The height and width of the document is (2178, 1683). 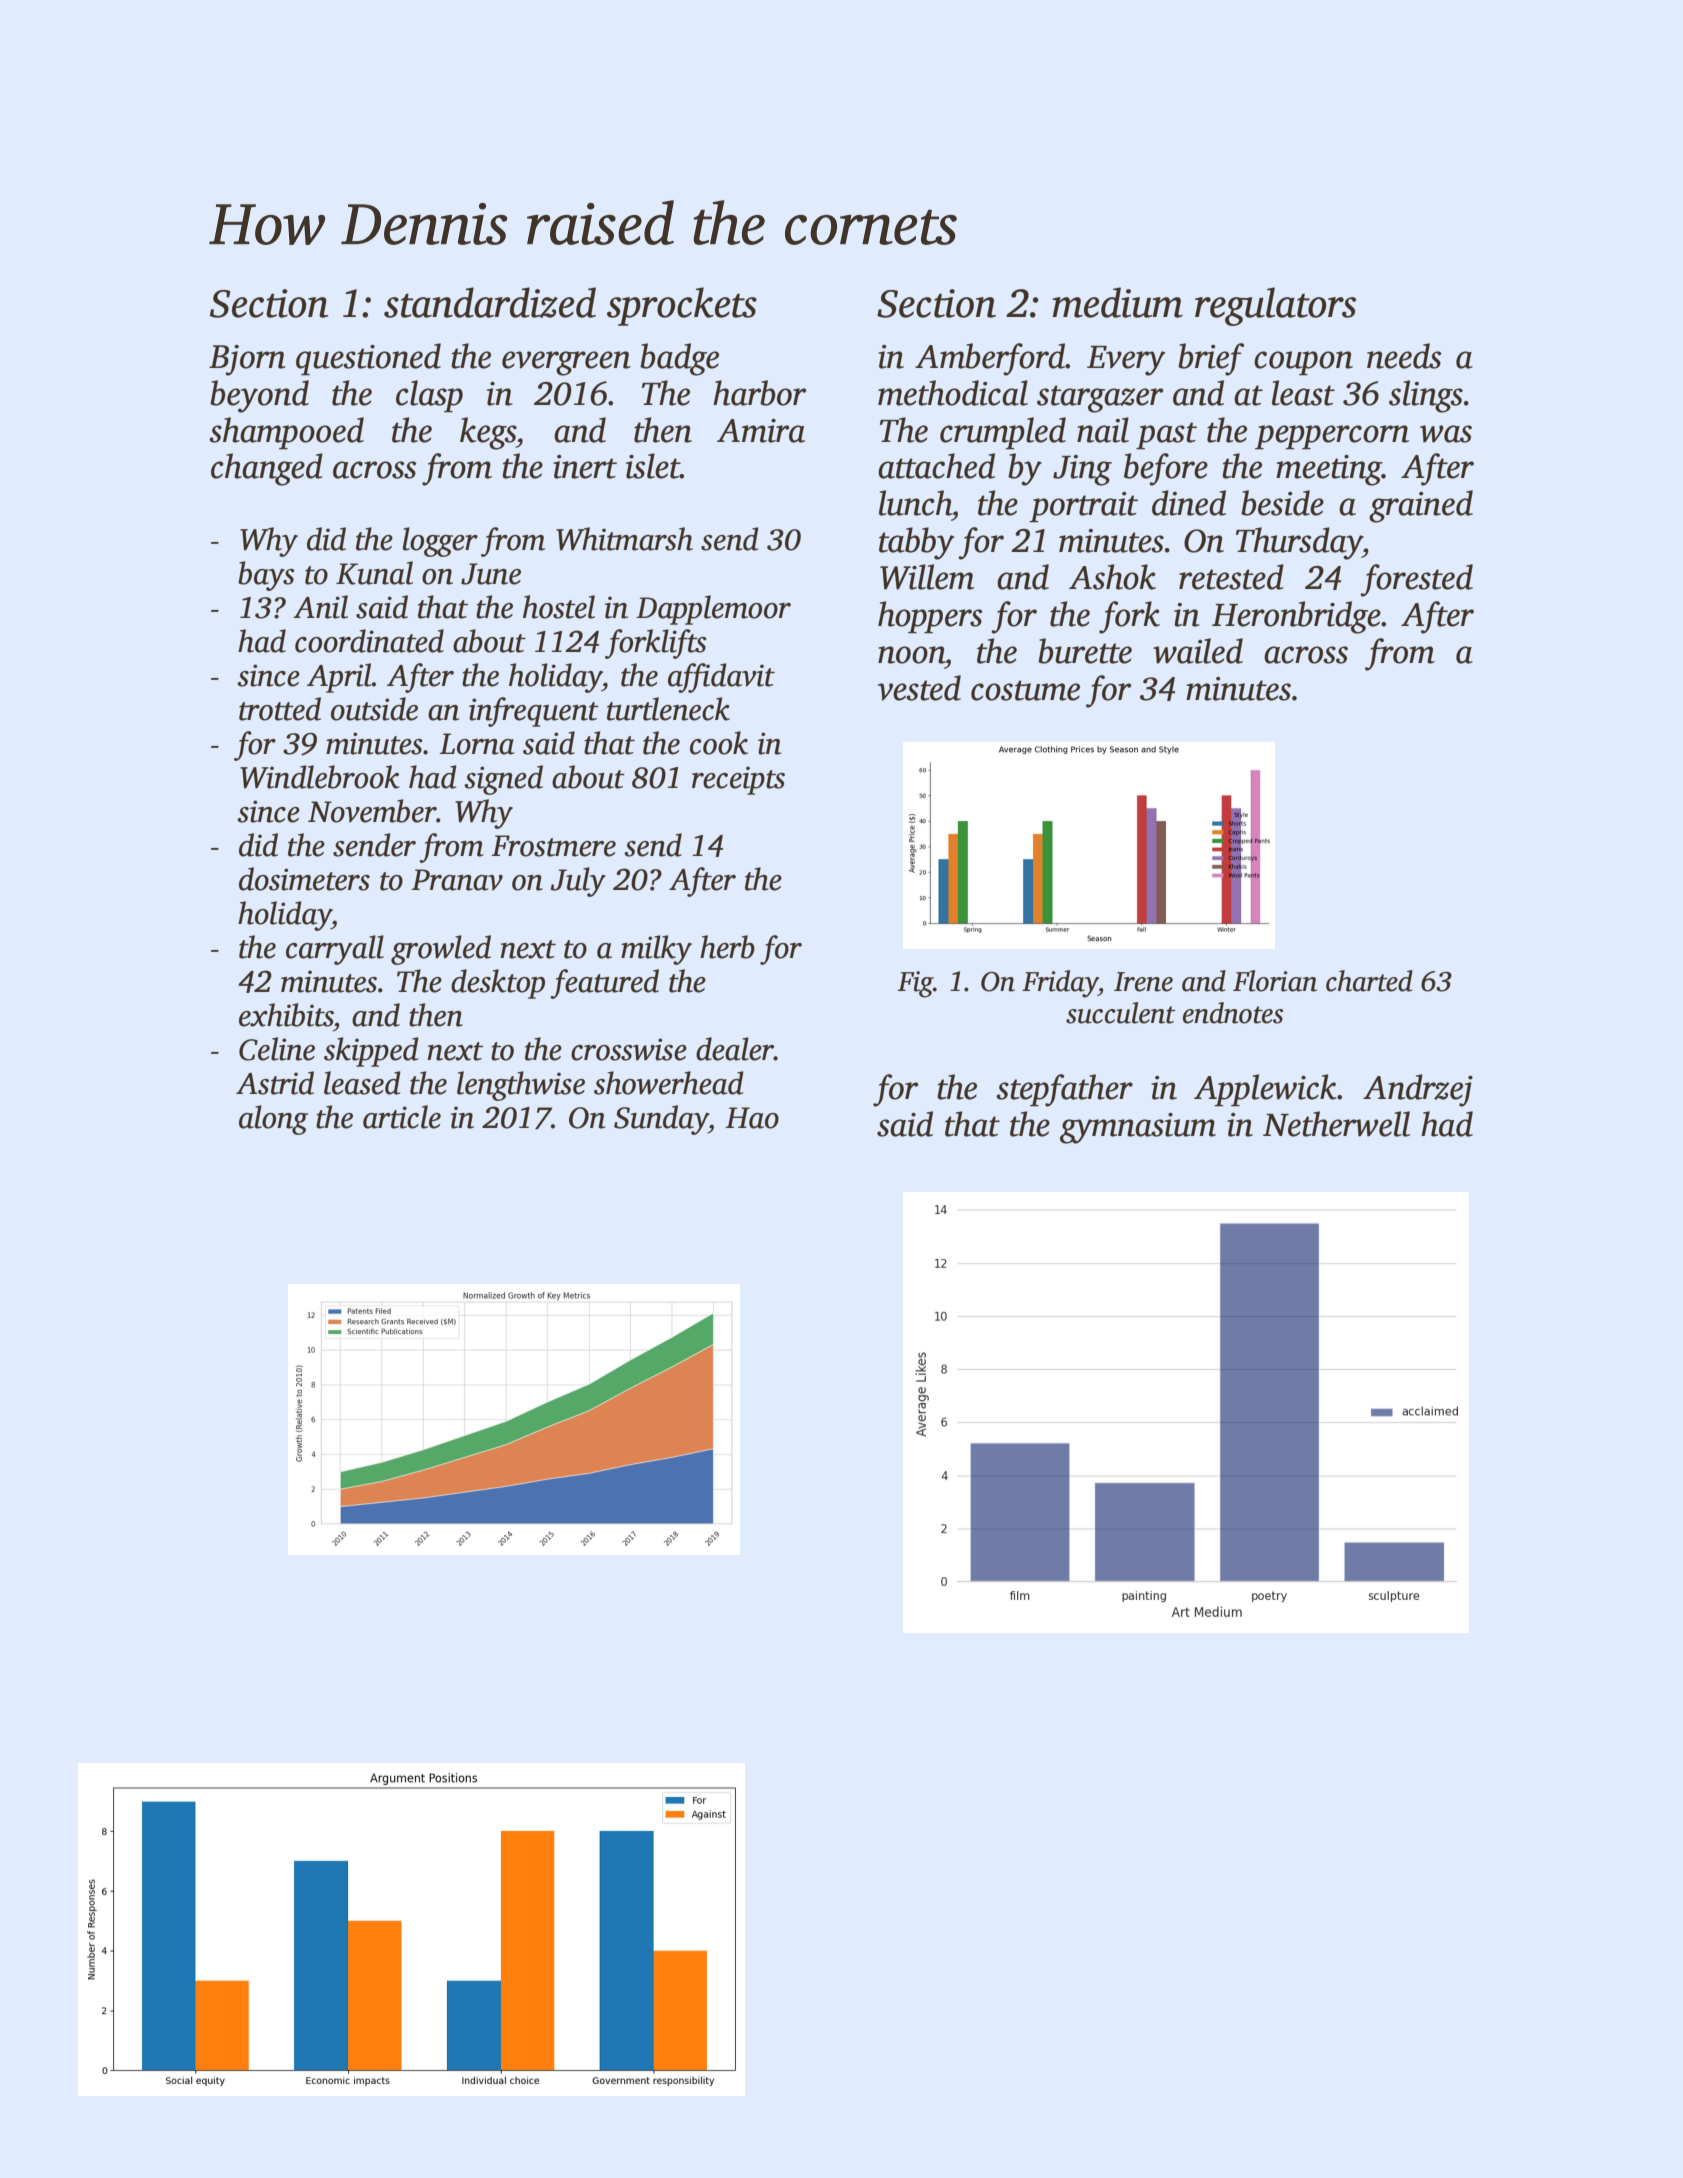 I want to click on Andrzej, so click(x=1418, y=1090).
